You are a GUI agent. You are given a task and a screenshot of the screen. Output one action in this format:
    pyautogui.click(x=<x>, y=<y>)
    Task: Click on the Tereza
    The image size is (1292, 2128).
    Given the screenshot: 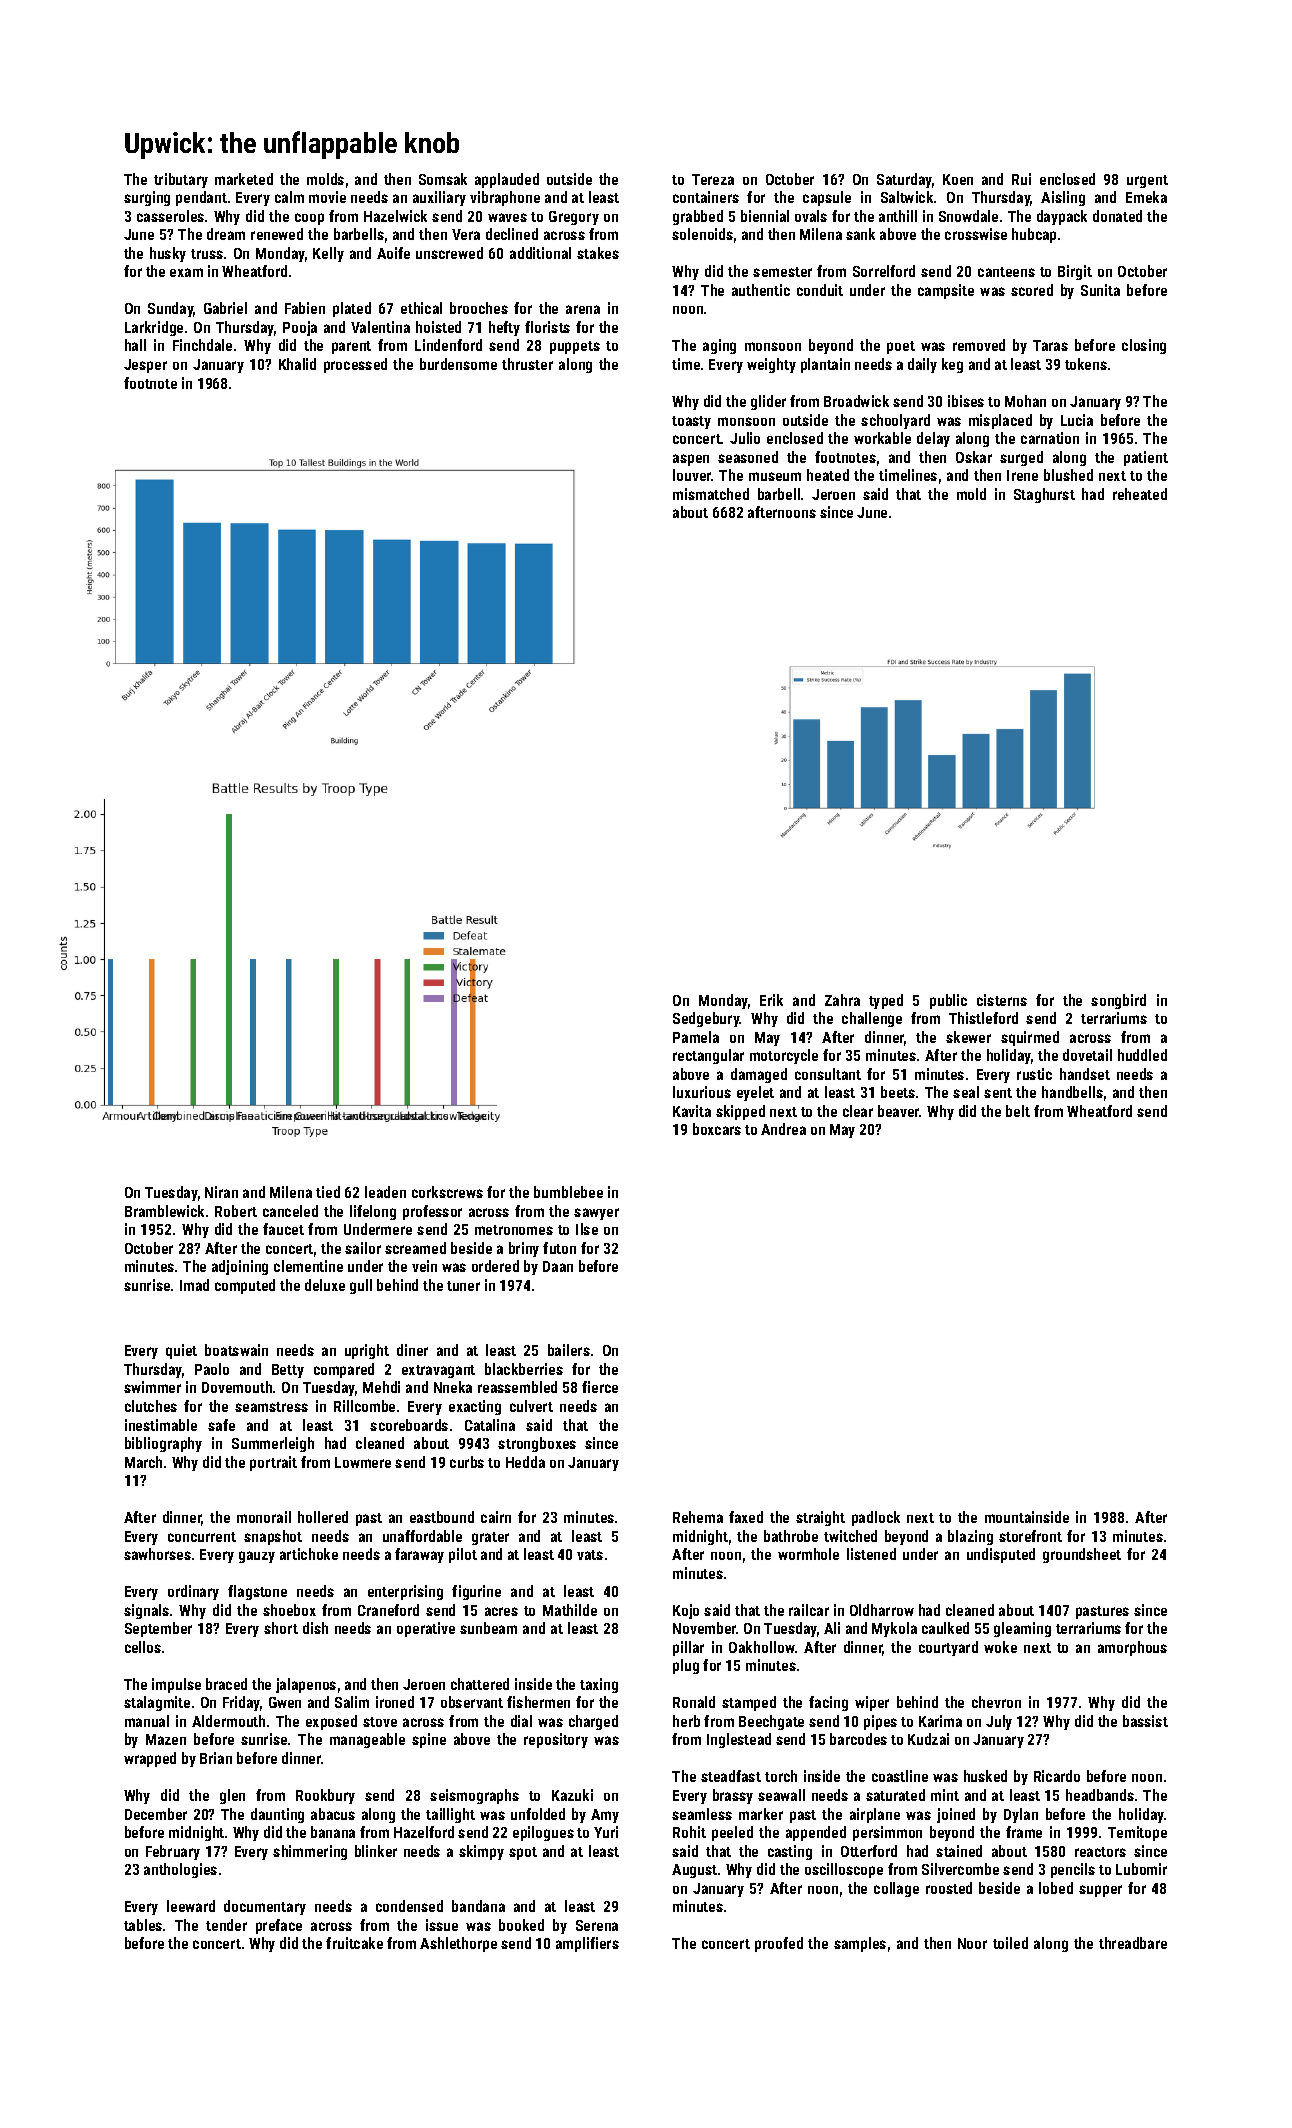 What is the action you would take?
    pyautogui.click(x=713, y=179)
